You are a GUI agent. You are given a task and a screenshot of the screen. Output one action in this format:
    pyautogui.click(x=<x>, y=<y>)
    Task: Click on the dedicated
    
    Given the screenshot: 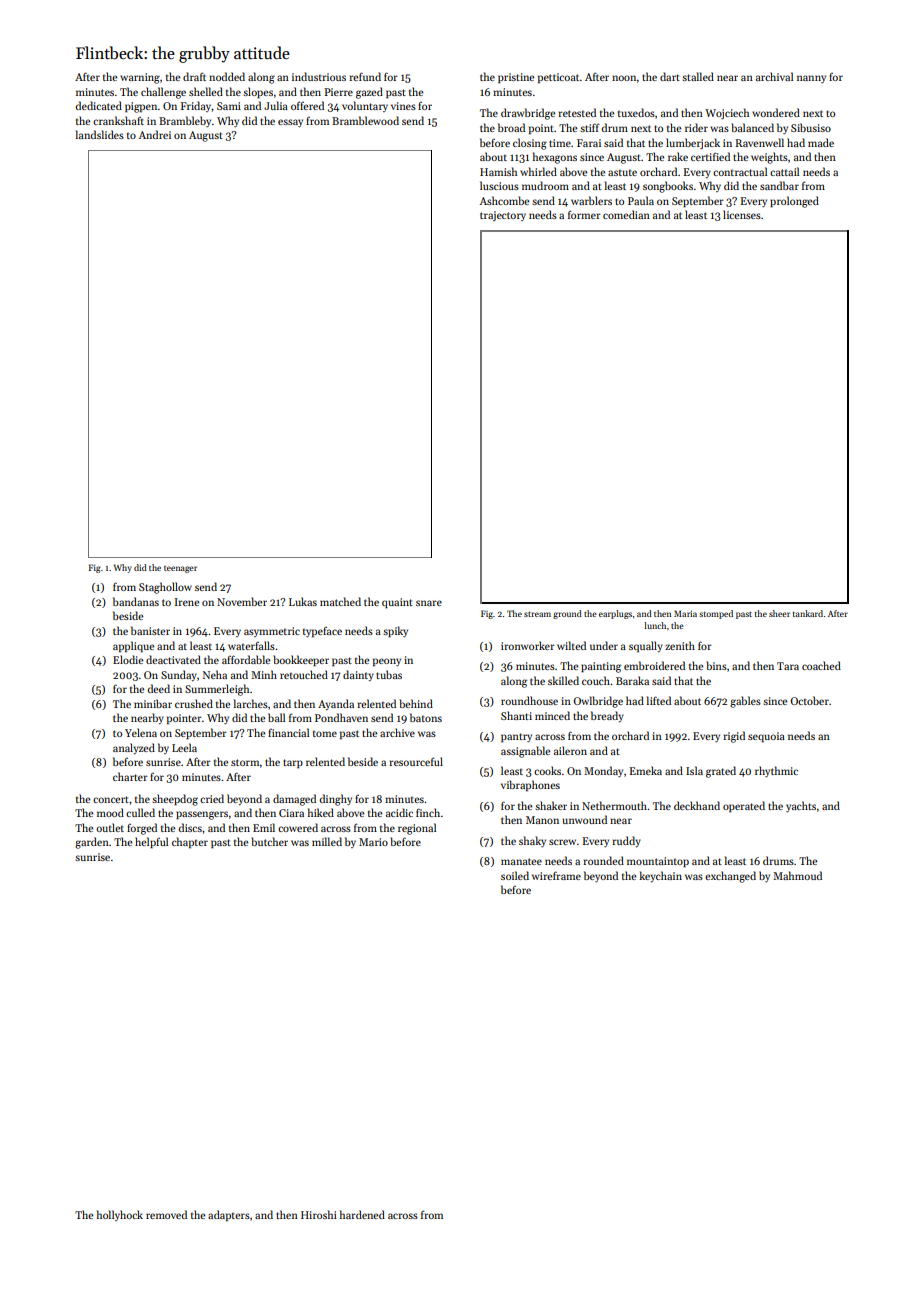 What is the action you would take?
    pyautogui.click(x=99, y=105)
